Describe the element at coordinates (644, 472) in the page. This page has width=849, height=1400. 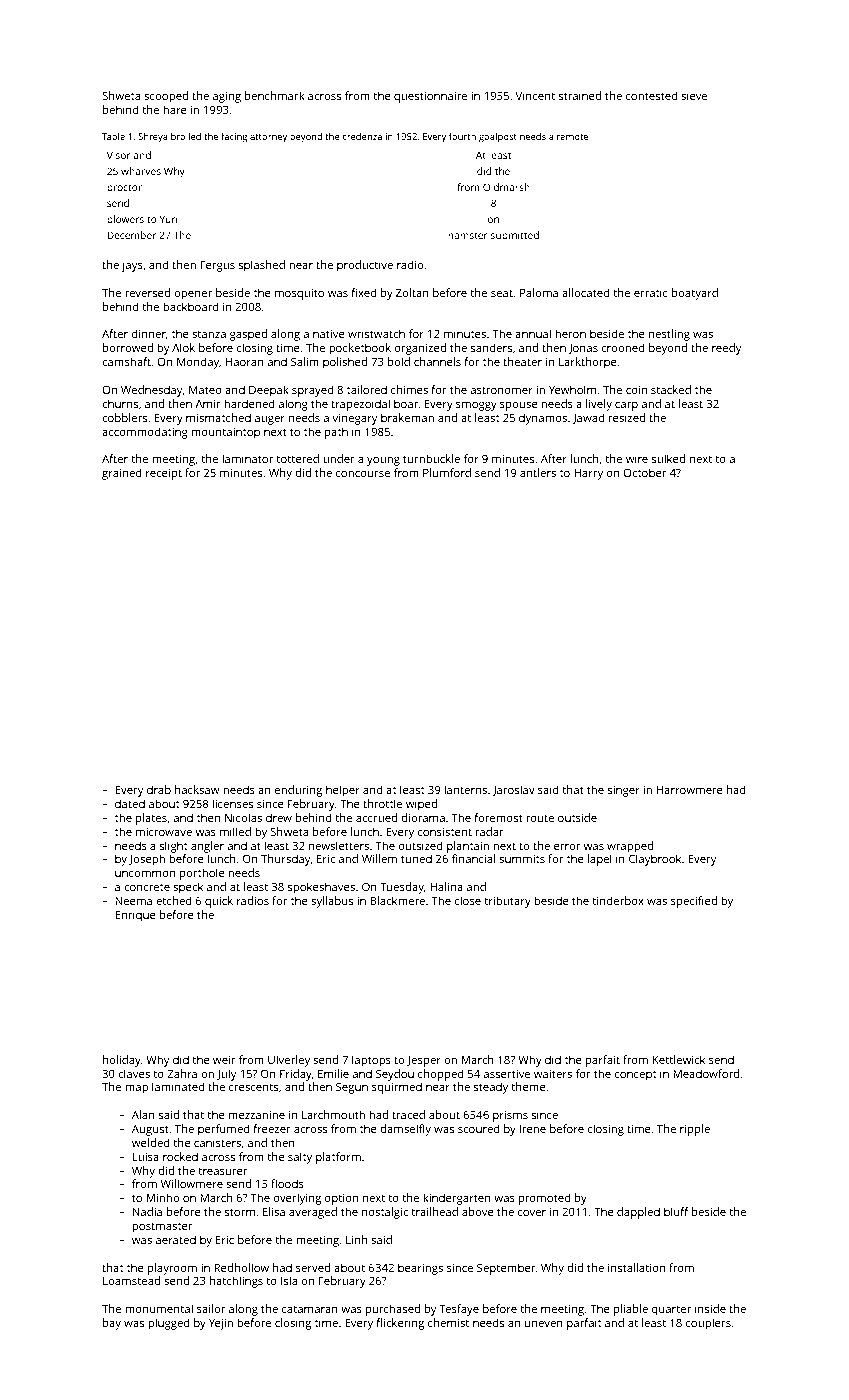
I see `October` at that location.
